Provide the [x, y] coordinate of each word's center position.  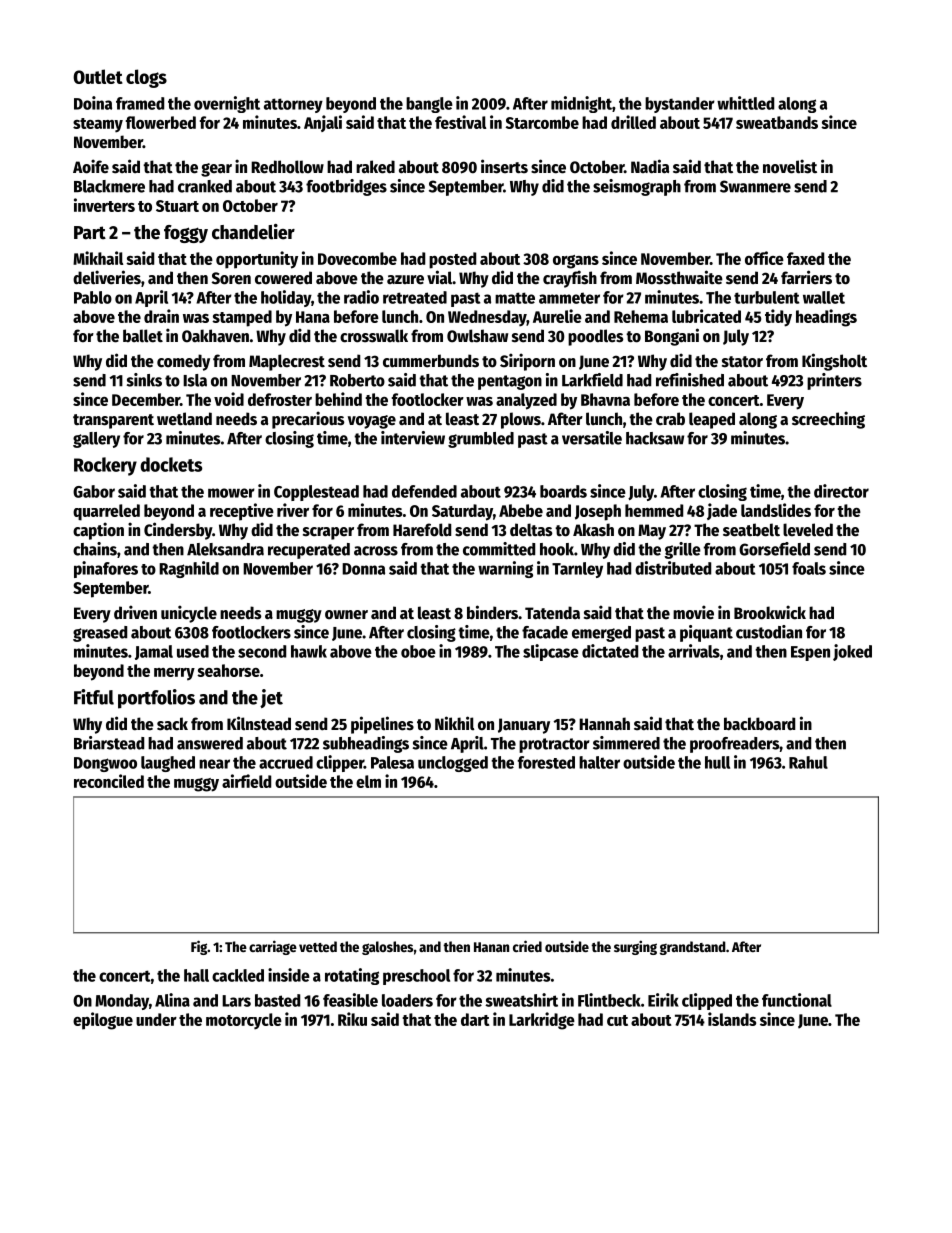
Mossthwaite [679, 277]
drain [161, 316]
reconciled [109, 781]
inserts [504, 166]
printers [834, 381]
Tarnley [577, 570]
